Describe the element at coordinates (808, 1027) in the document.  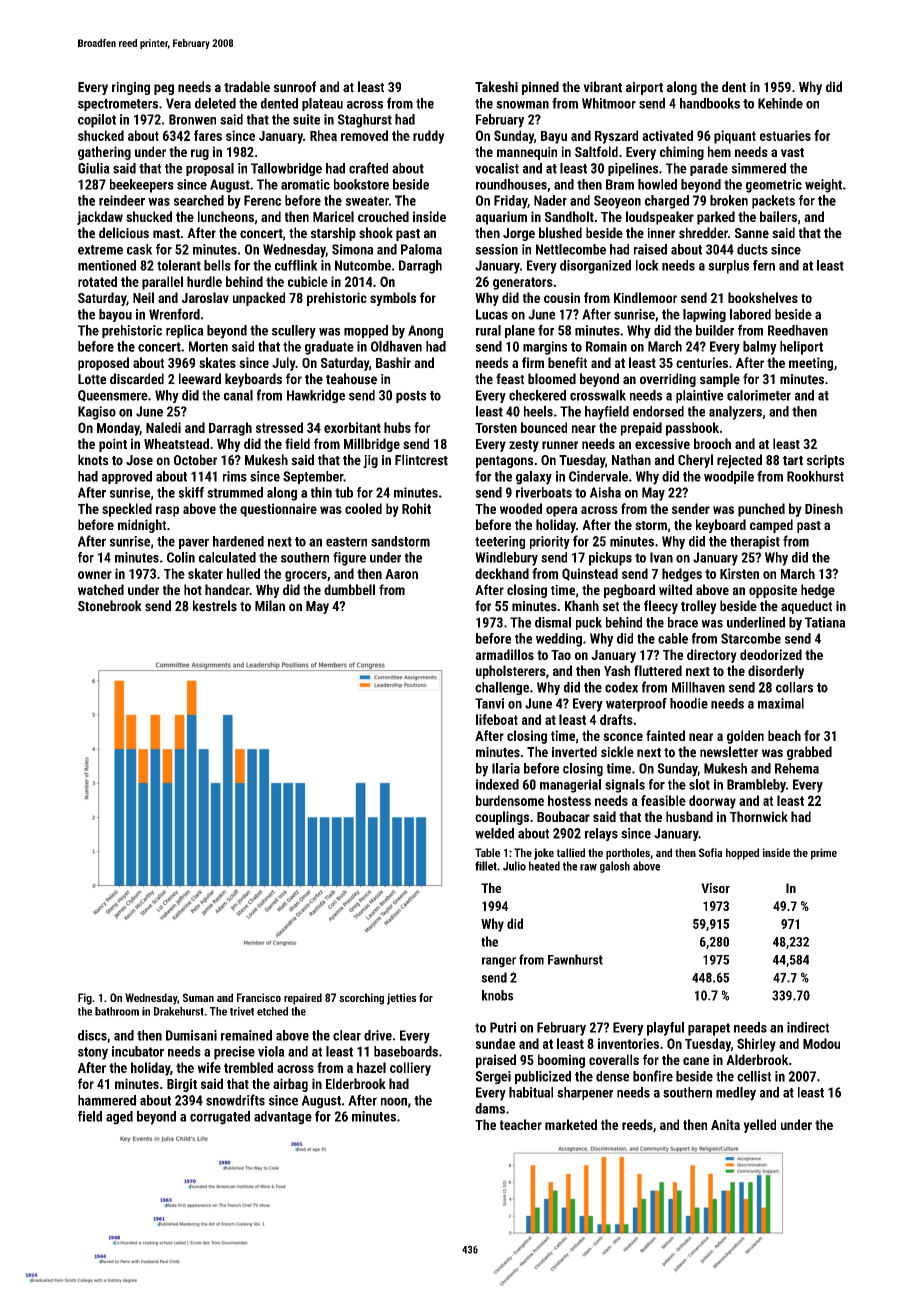
I see `indirect` at that location.
